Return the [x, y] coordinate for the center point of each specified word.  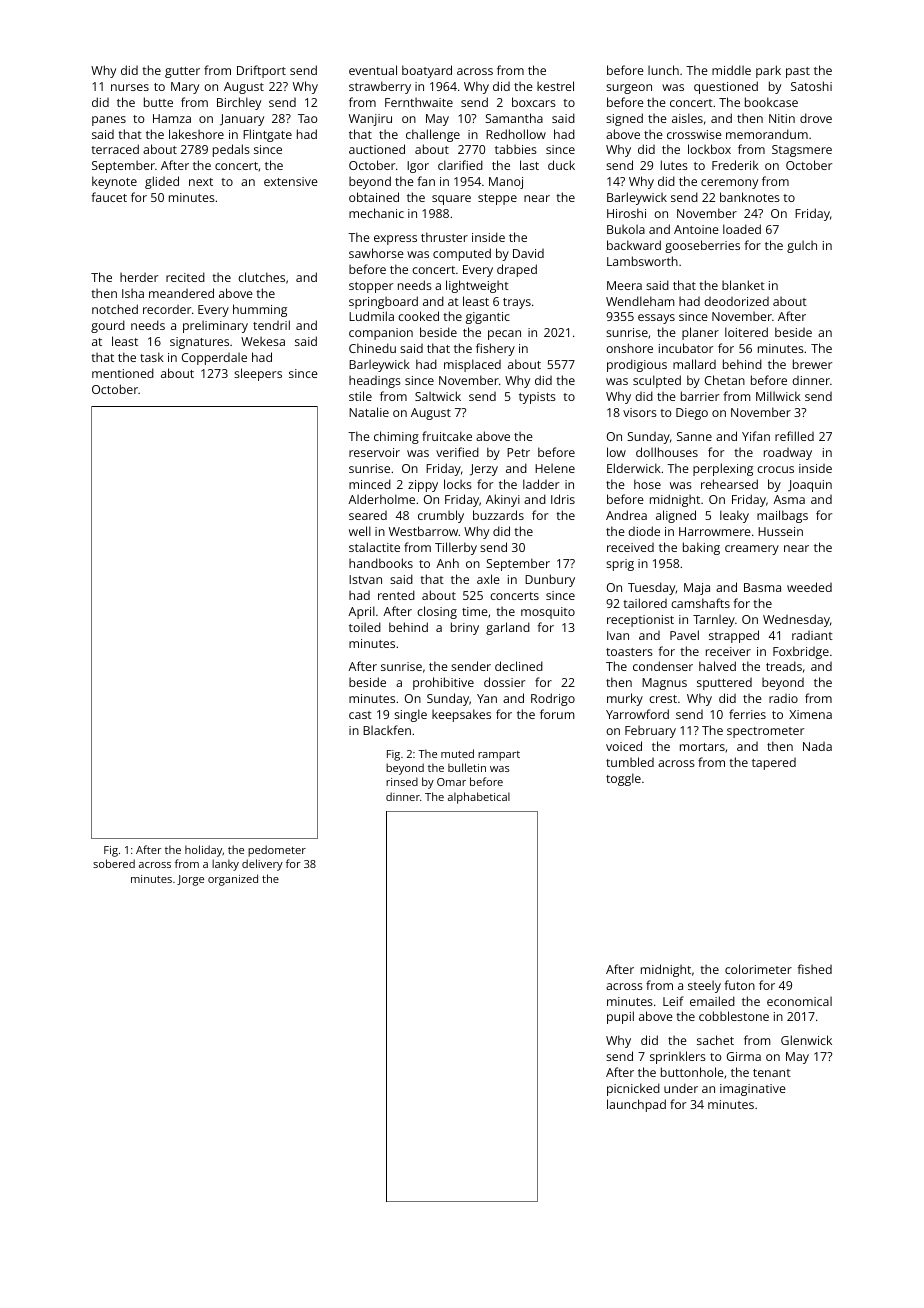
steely [704, 986]
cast [360, 715]
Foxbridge [801, 652]
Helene [555, 468]
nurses [130, 87]
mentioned [123, 373]
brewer [812, 364]
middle [731, 70]
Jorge [190, 880]
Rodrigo [553, 699]
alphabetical [479, 798]
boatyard [427, 71]
